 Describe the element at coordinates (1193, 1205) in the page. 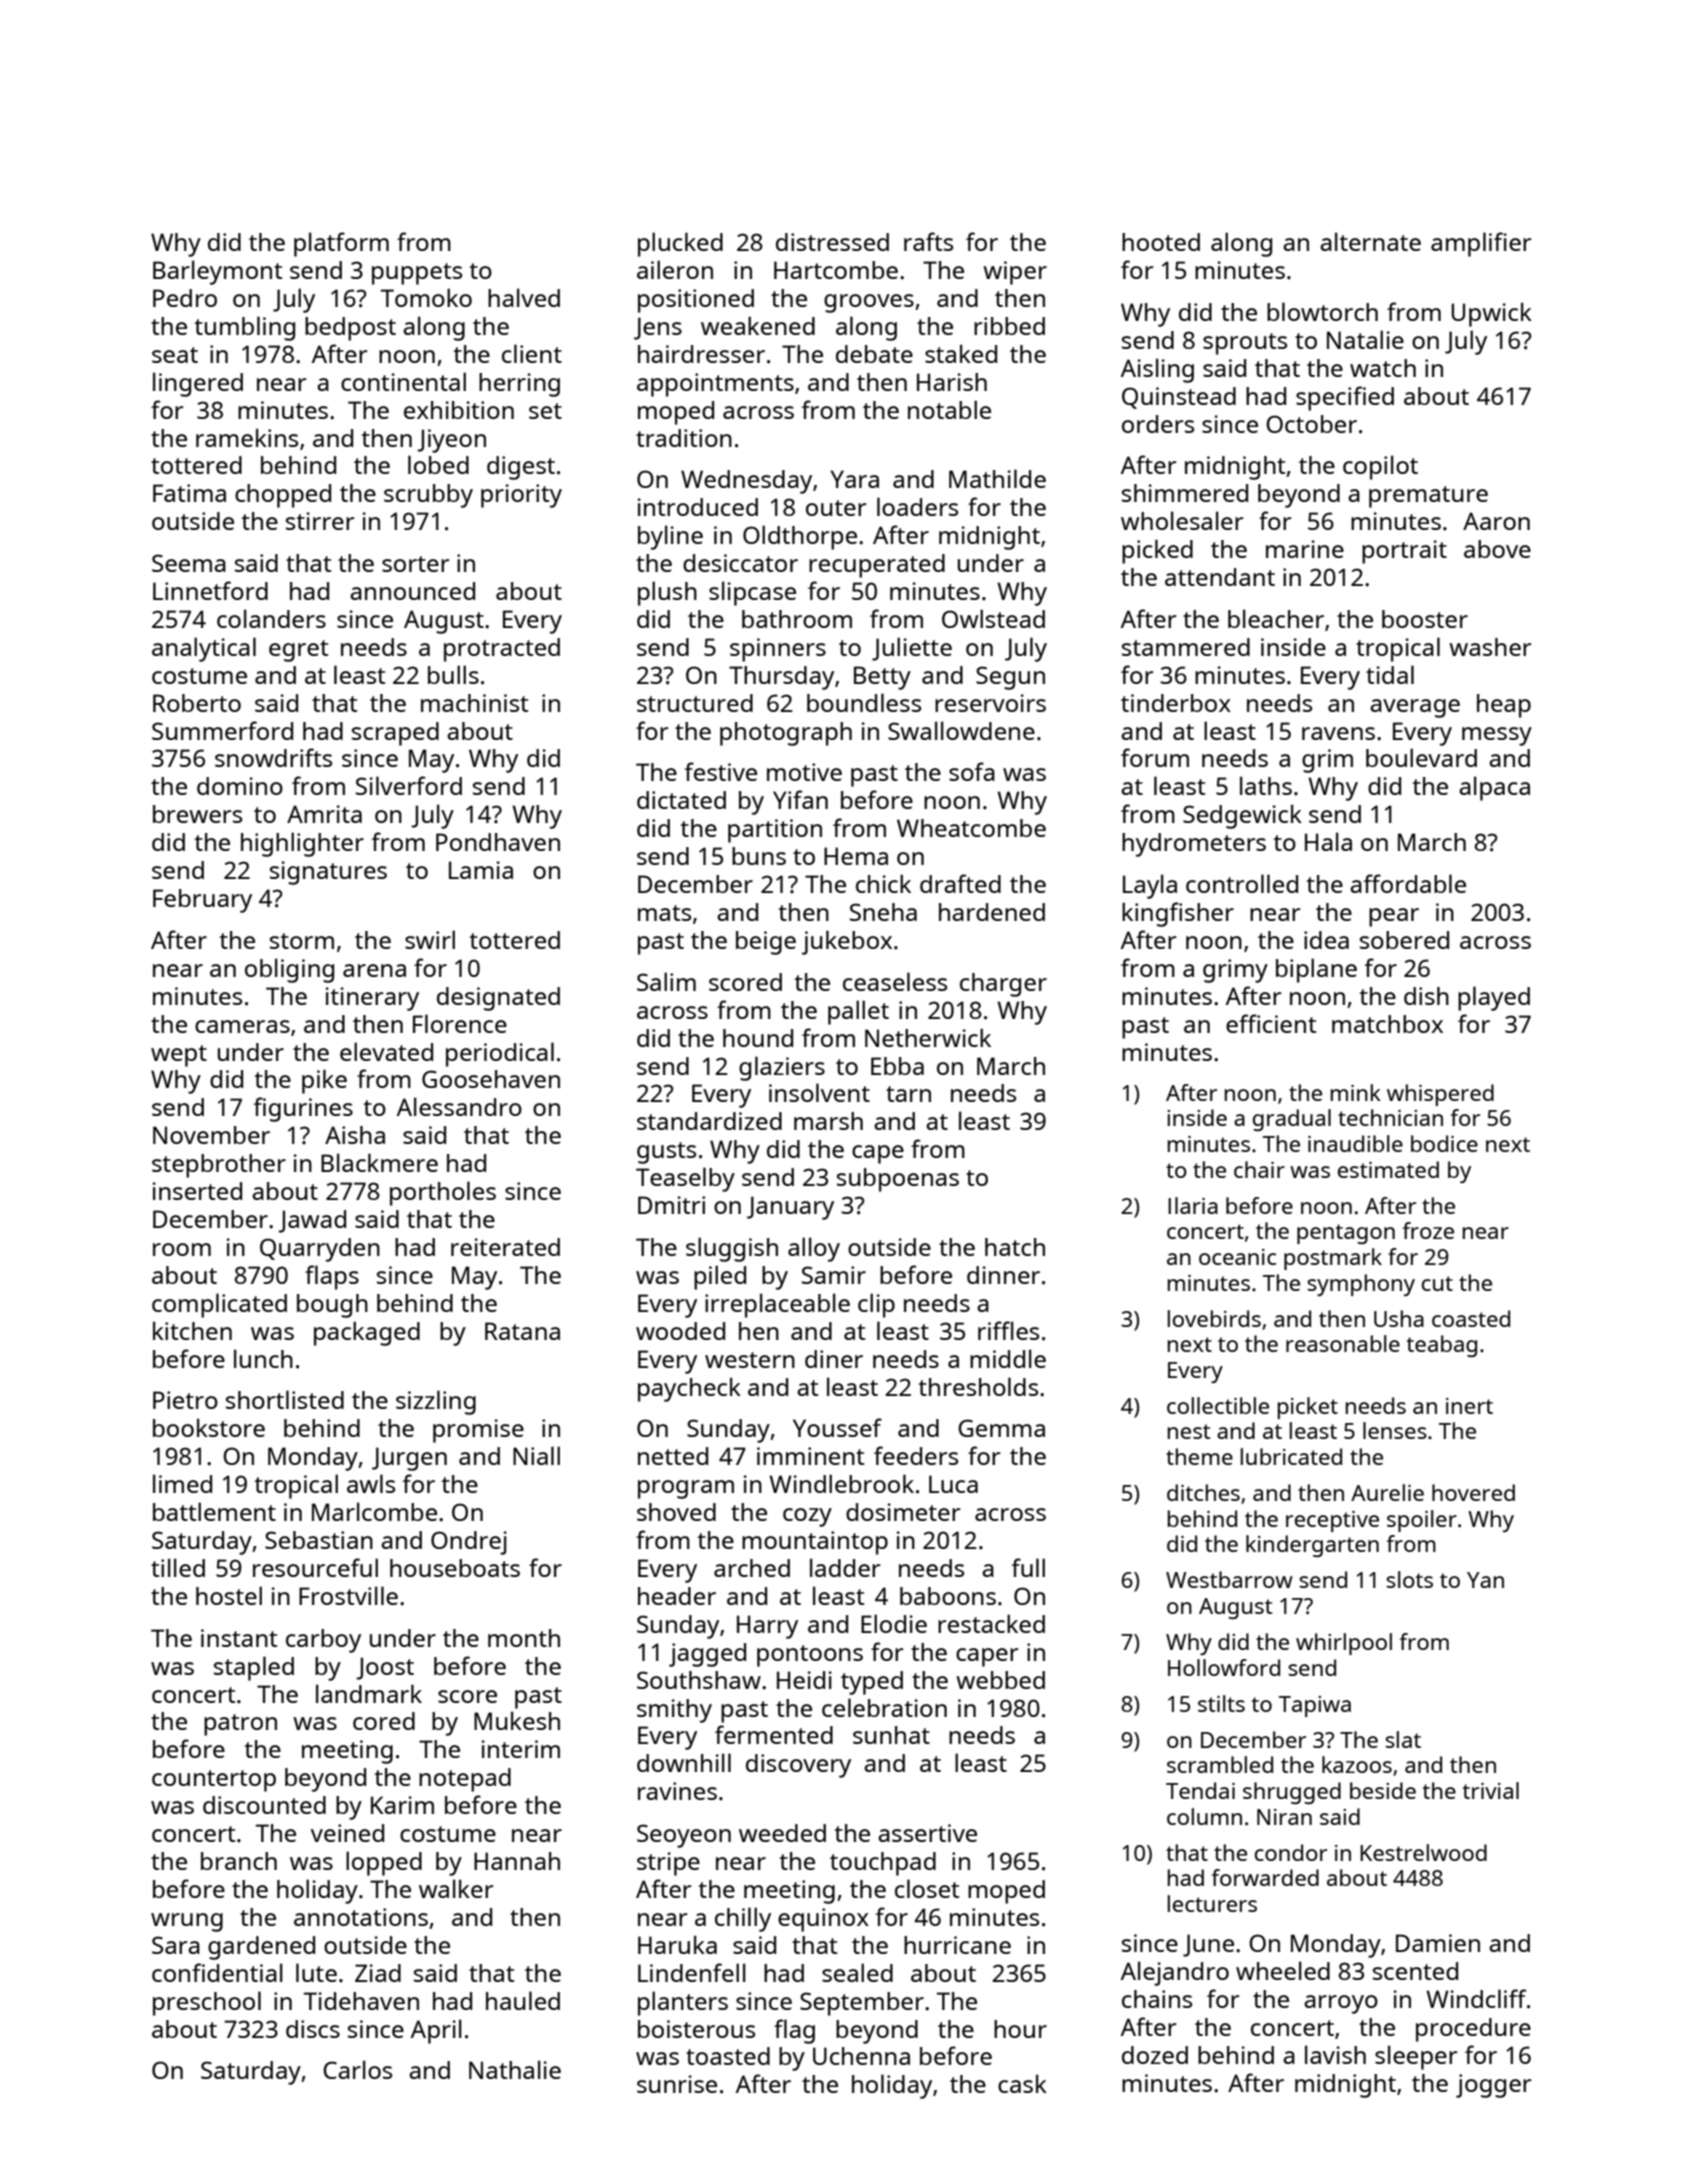

I see `Ilaria` at that location.
